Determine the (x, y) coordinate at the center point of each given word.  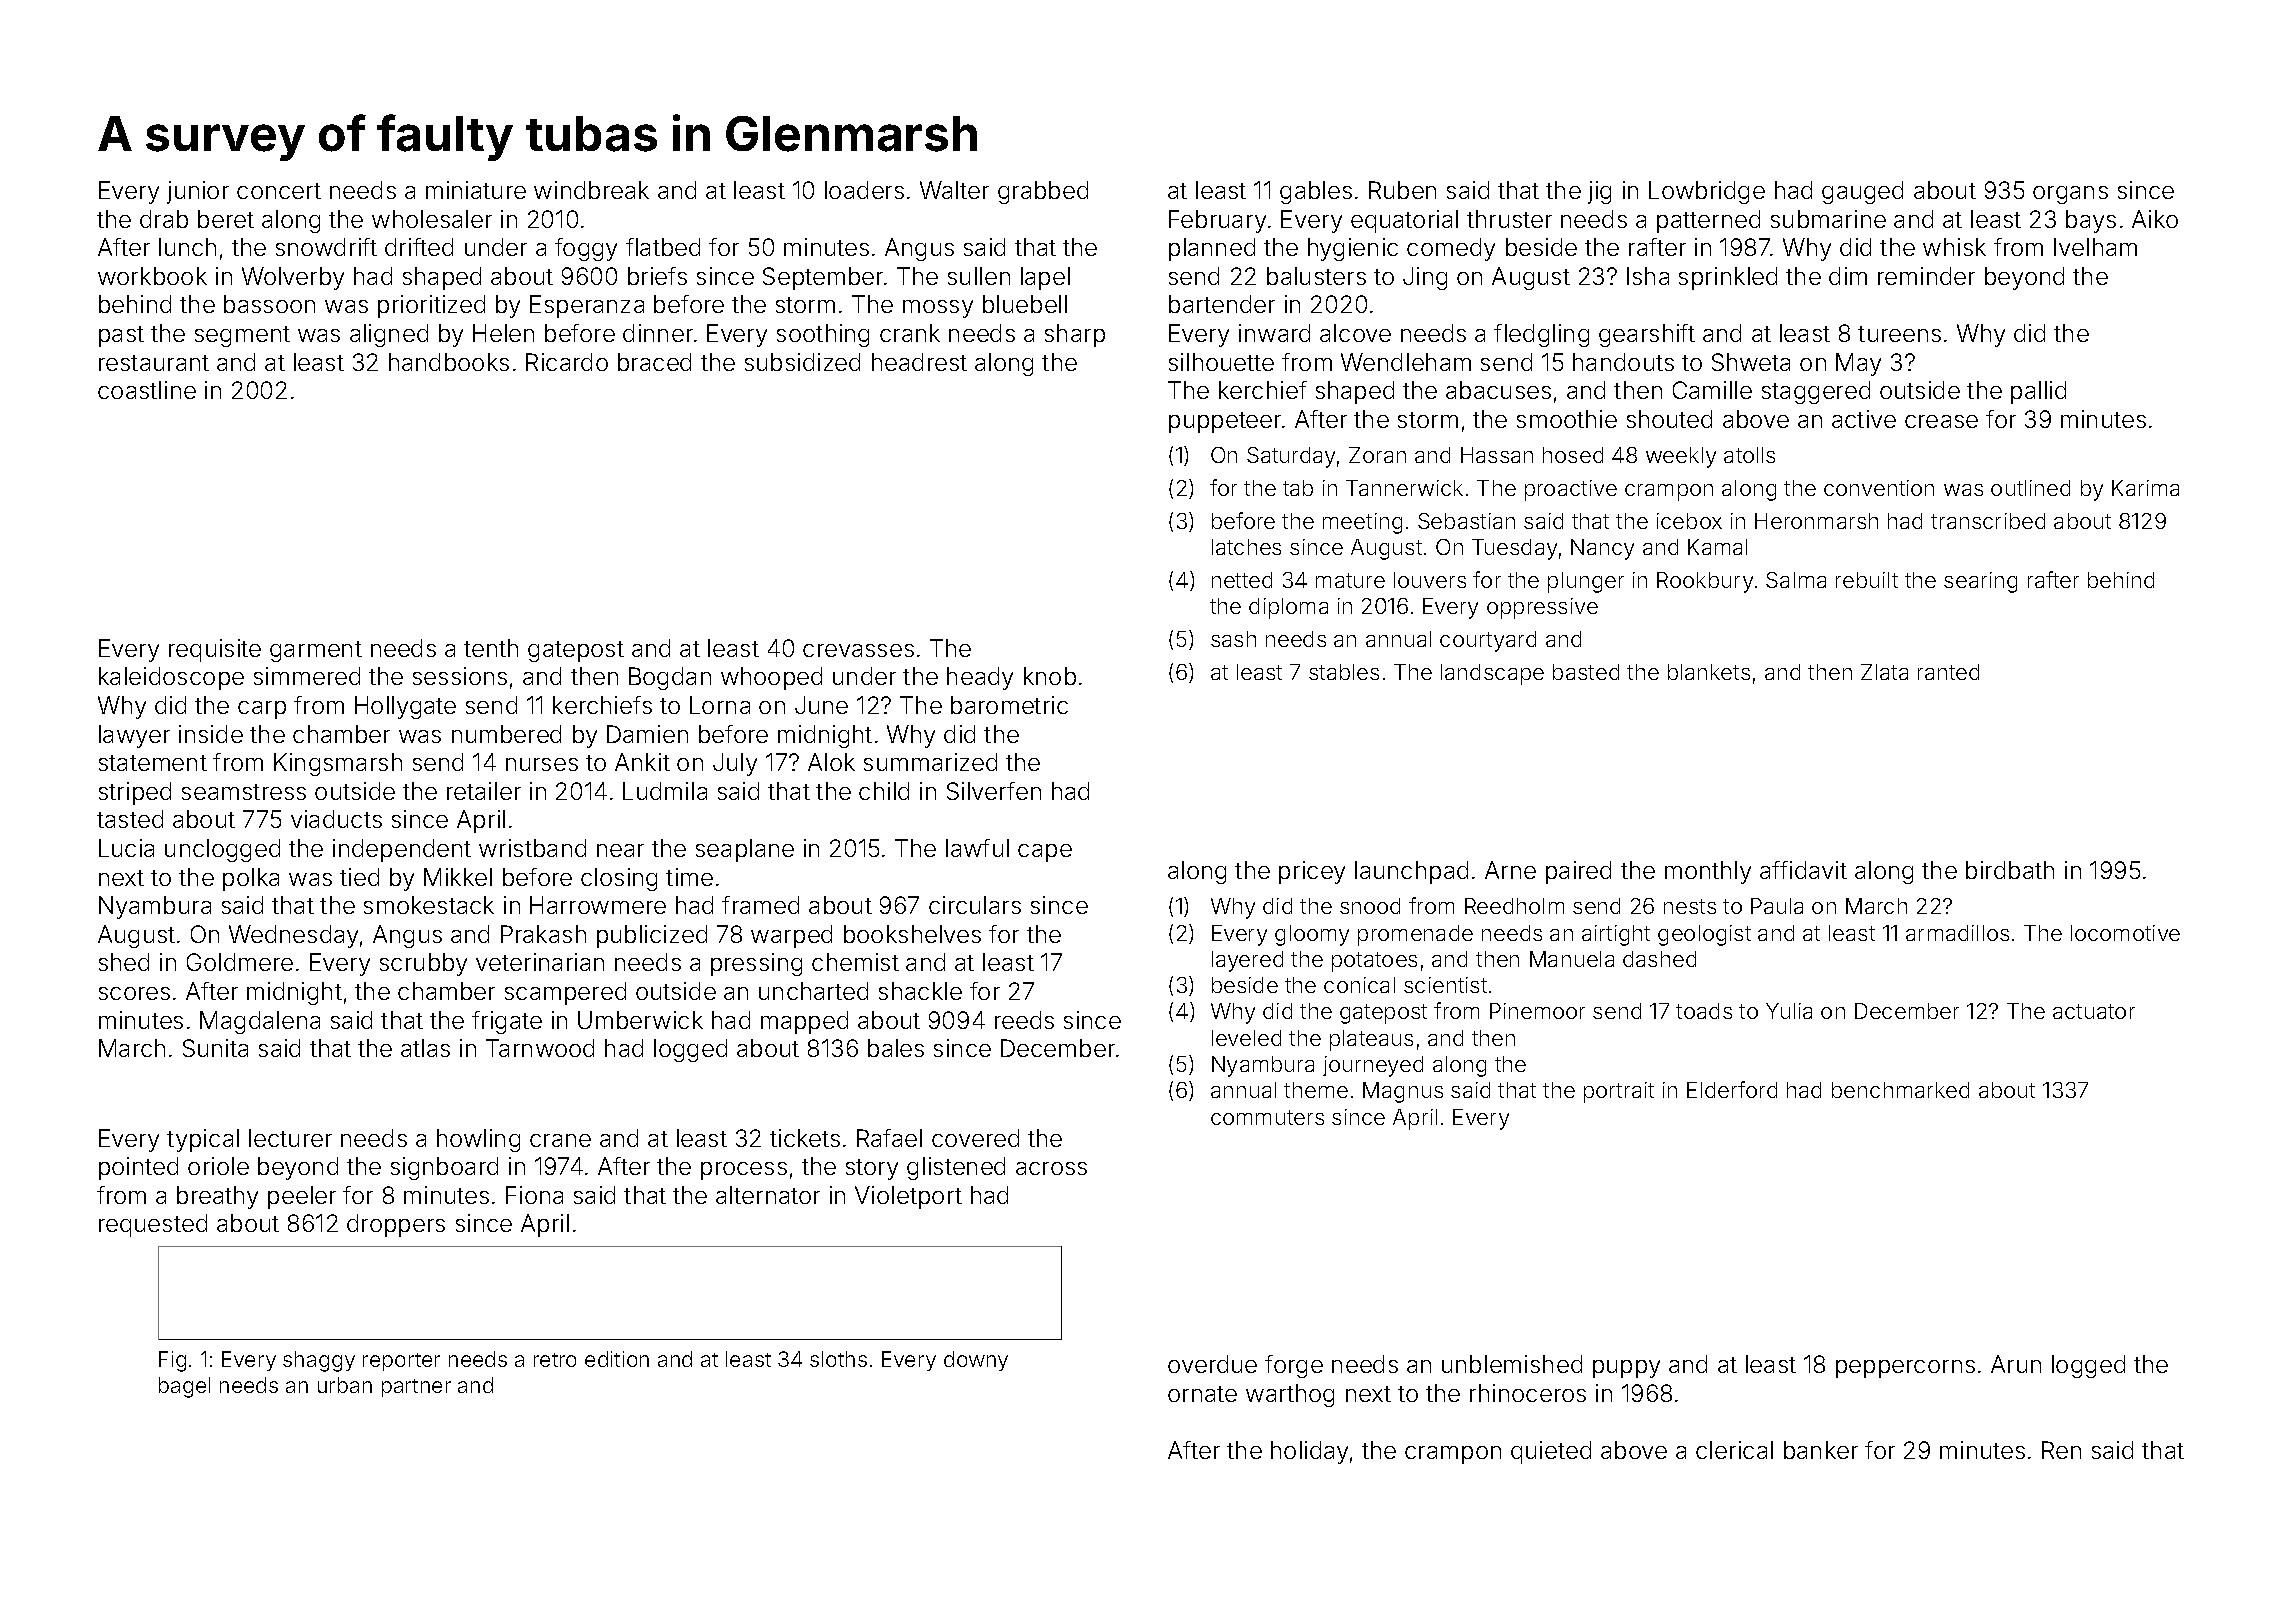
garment (316, 651)
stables (1344, 672)
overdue (1212, 1364)
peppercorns (1905, 1369)
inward (1274, 333)
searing (1980, 582)
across (1051, 1168)
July (735, 764)
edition (617, 1359)
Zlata (1884, 672)
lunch (187, 247)
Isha (1648, 276)
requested (153, 1225)
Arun (2016, 1364)
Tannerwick (1404, 488)
